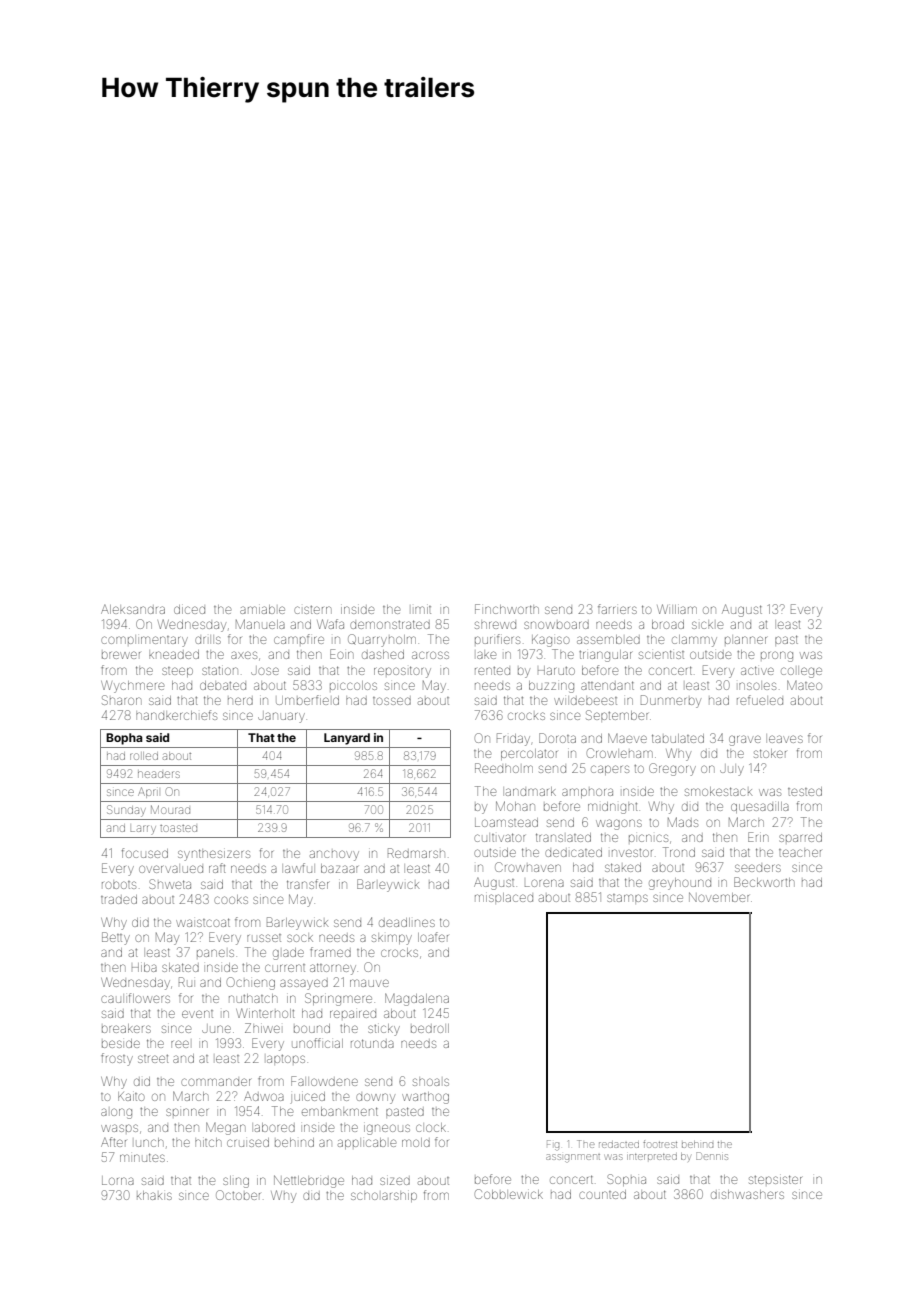 This screenshot has height=1308, width=924. What do you see at coordinates (392, 939) in the screenshot?
I see `skimpy` at bounding box center [392, 939].
